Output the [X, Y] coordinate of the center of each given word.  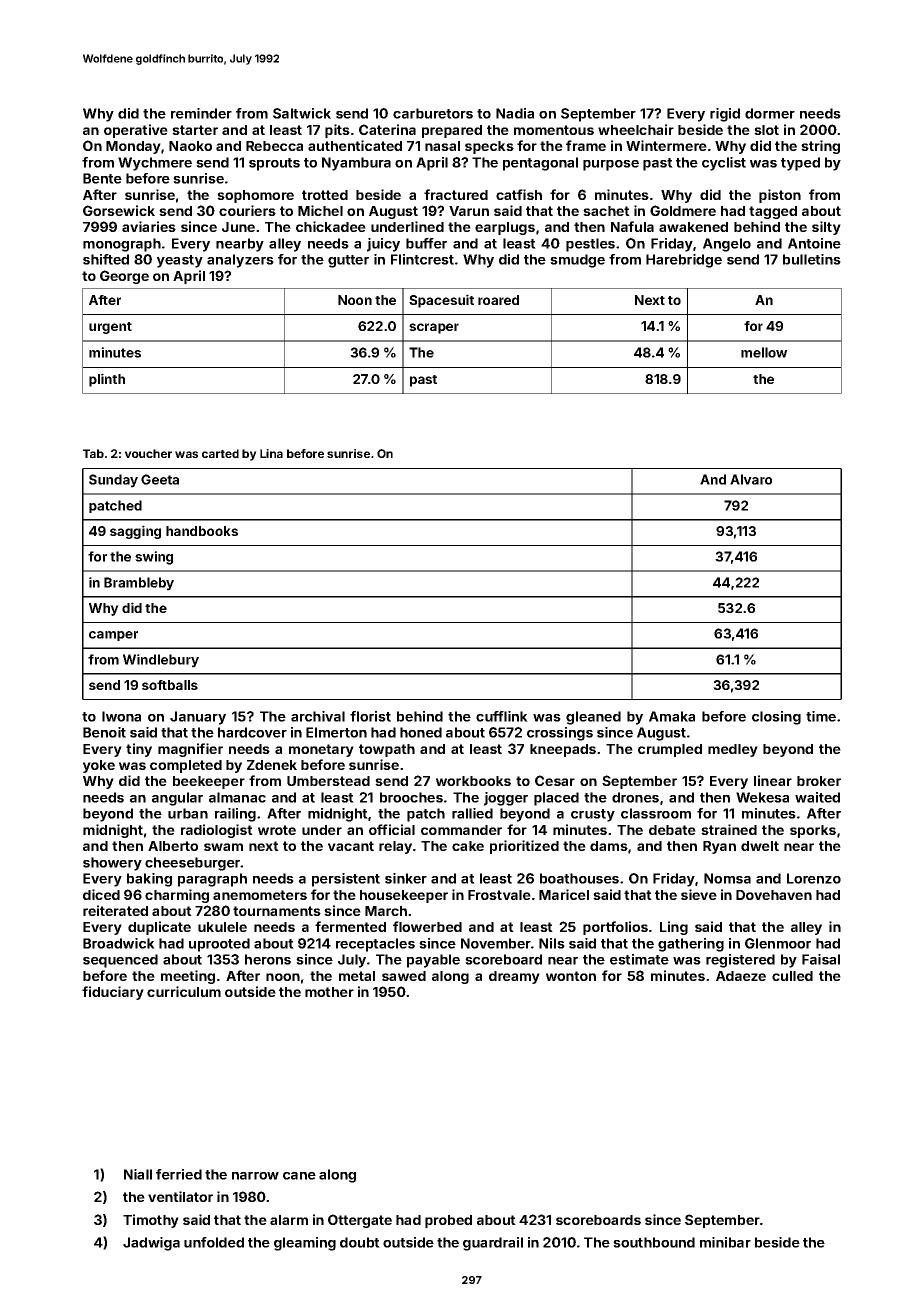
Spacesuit [441, 301]
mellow [764, 352]
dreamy [514, 977]
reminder [201, 113]
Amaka [672, 716]
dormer [770, 113]
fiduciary [113, 993]
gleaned [593, 718]
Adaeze [741, 976]
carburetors [433, 113]
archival [318, 716]
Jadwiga [151, 1244]
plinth [107, 380]
